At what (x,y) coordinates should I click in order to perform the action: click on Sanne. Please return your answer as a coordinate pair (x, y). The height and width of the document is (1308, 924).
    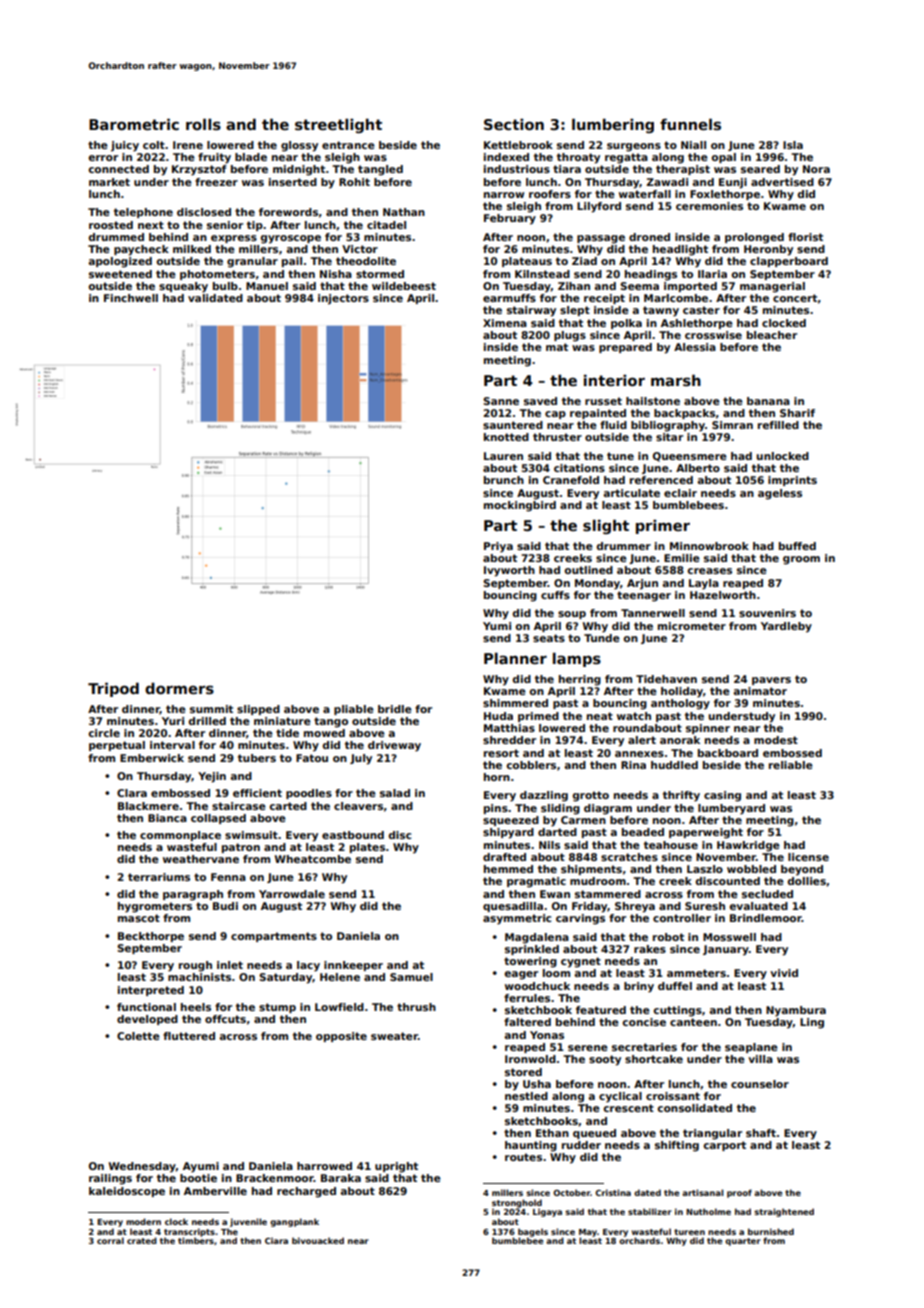
    Looking at the image, I should click on (501, 401).
